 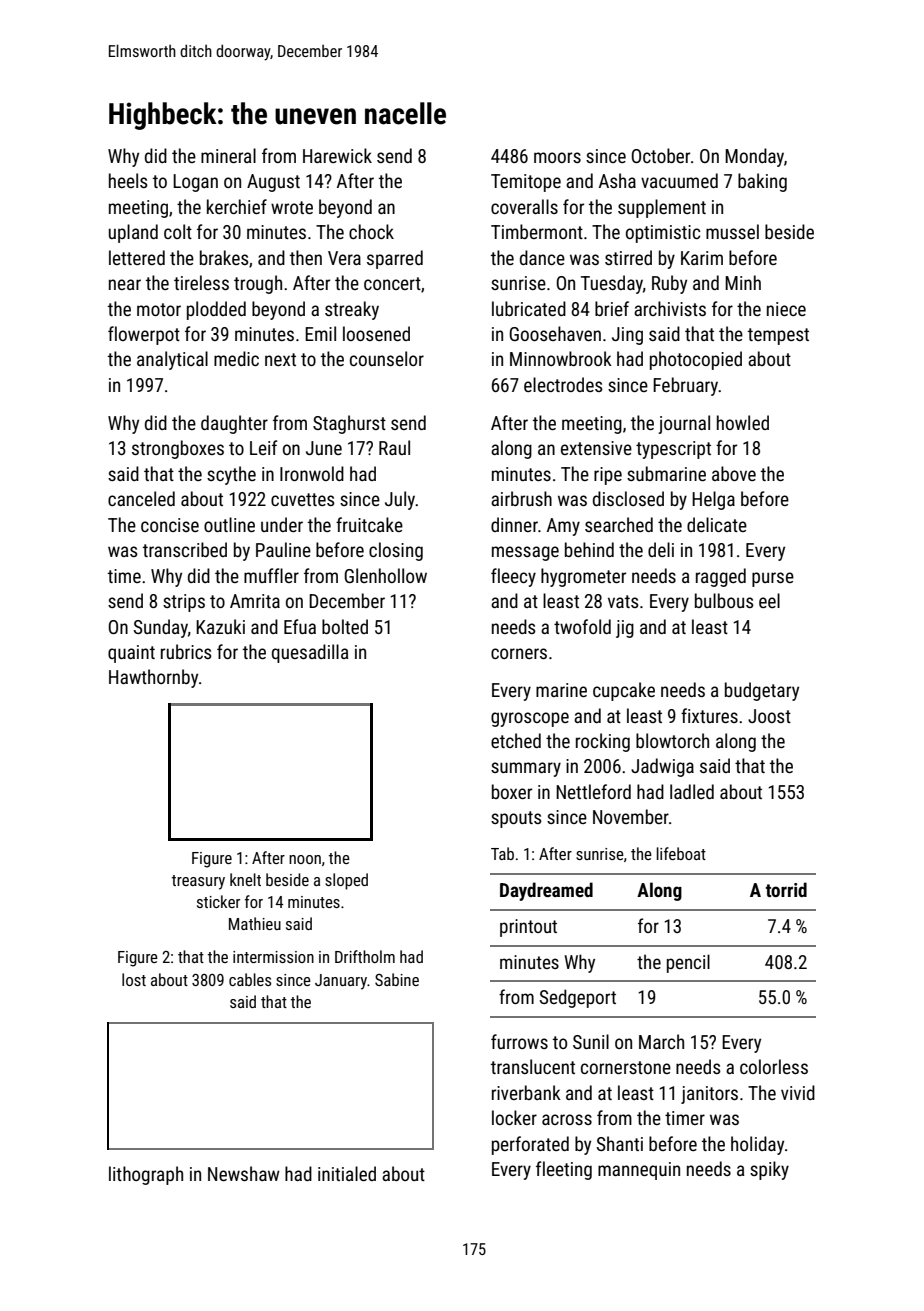 What do you see at coordinates (310, 653) in the image?
I see `quesadilla` at bounding box center [310, 653].
